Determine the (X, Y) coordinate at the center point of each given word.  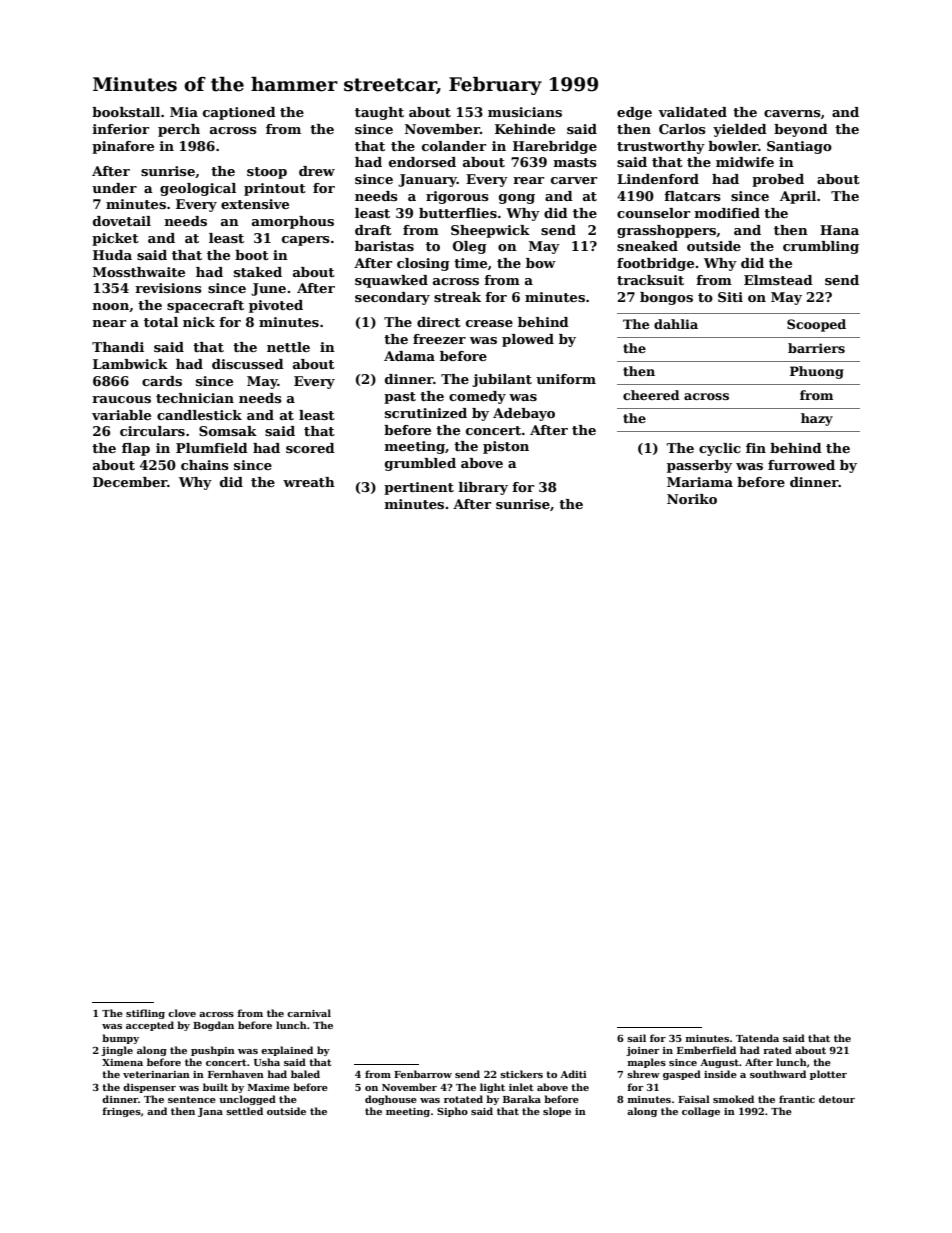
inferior (121, 129)
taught (379, 113)
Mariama (700, 482)
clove (182, 1013)
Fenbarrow (423, 1074)
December (130, 482)
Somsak (228, 431)
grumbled (420, 464)
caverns (792, 113)
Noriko (692, 499)
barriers (816, 348)
